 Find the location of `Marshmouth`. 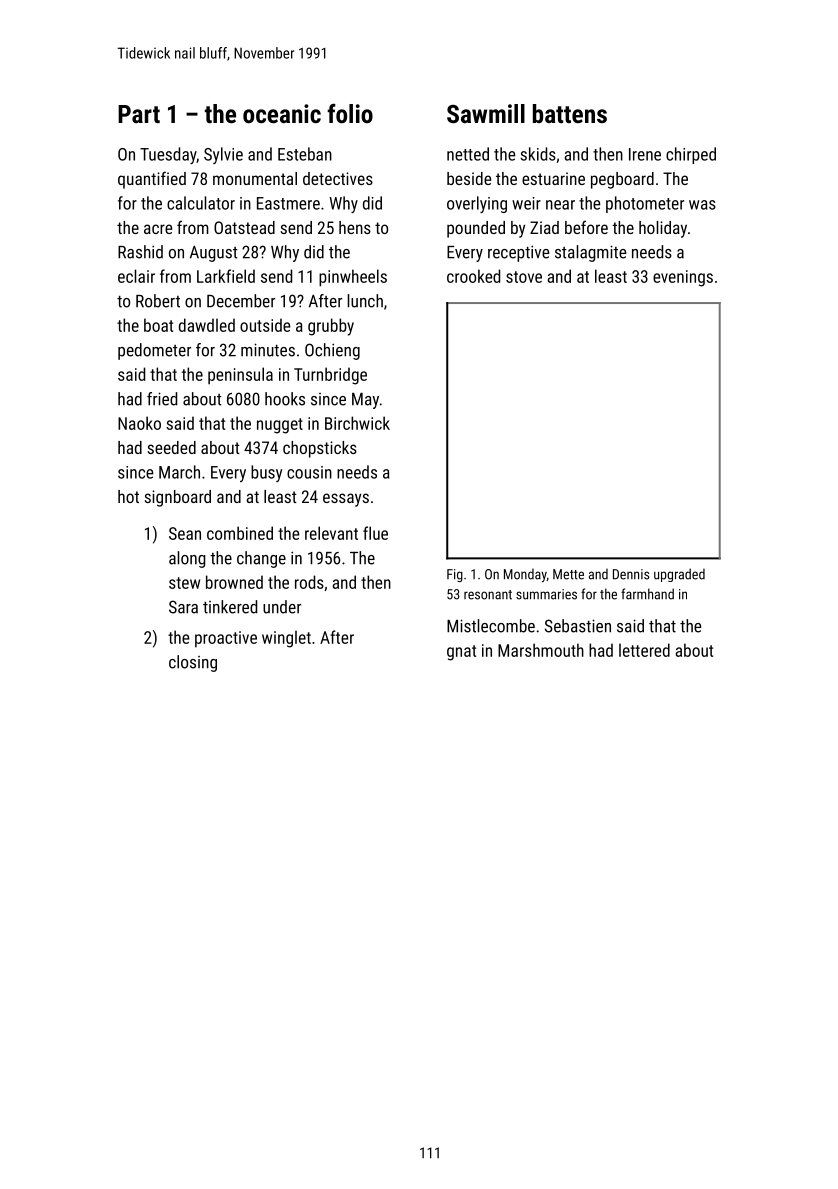

Marshmouth is located at coordinates (541, 650).
